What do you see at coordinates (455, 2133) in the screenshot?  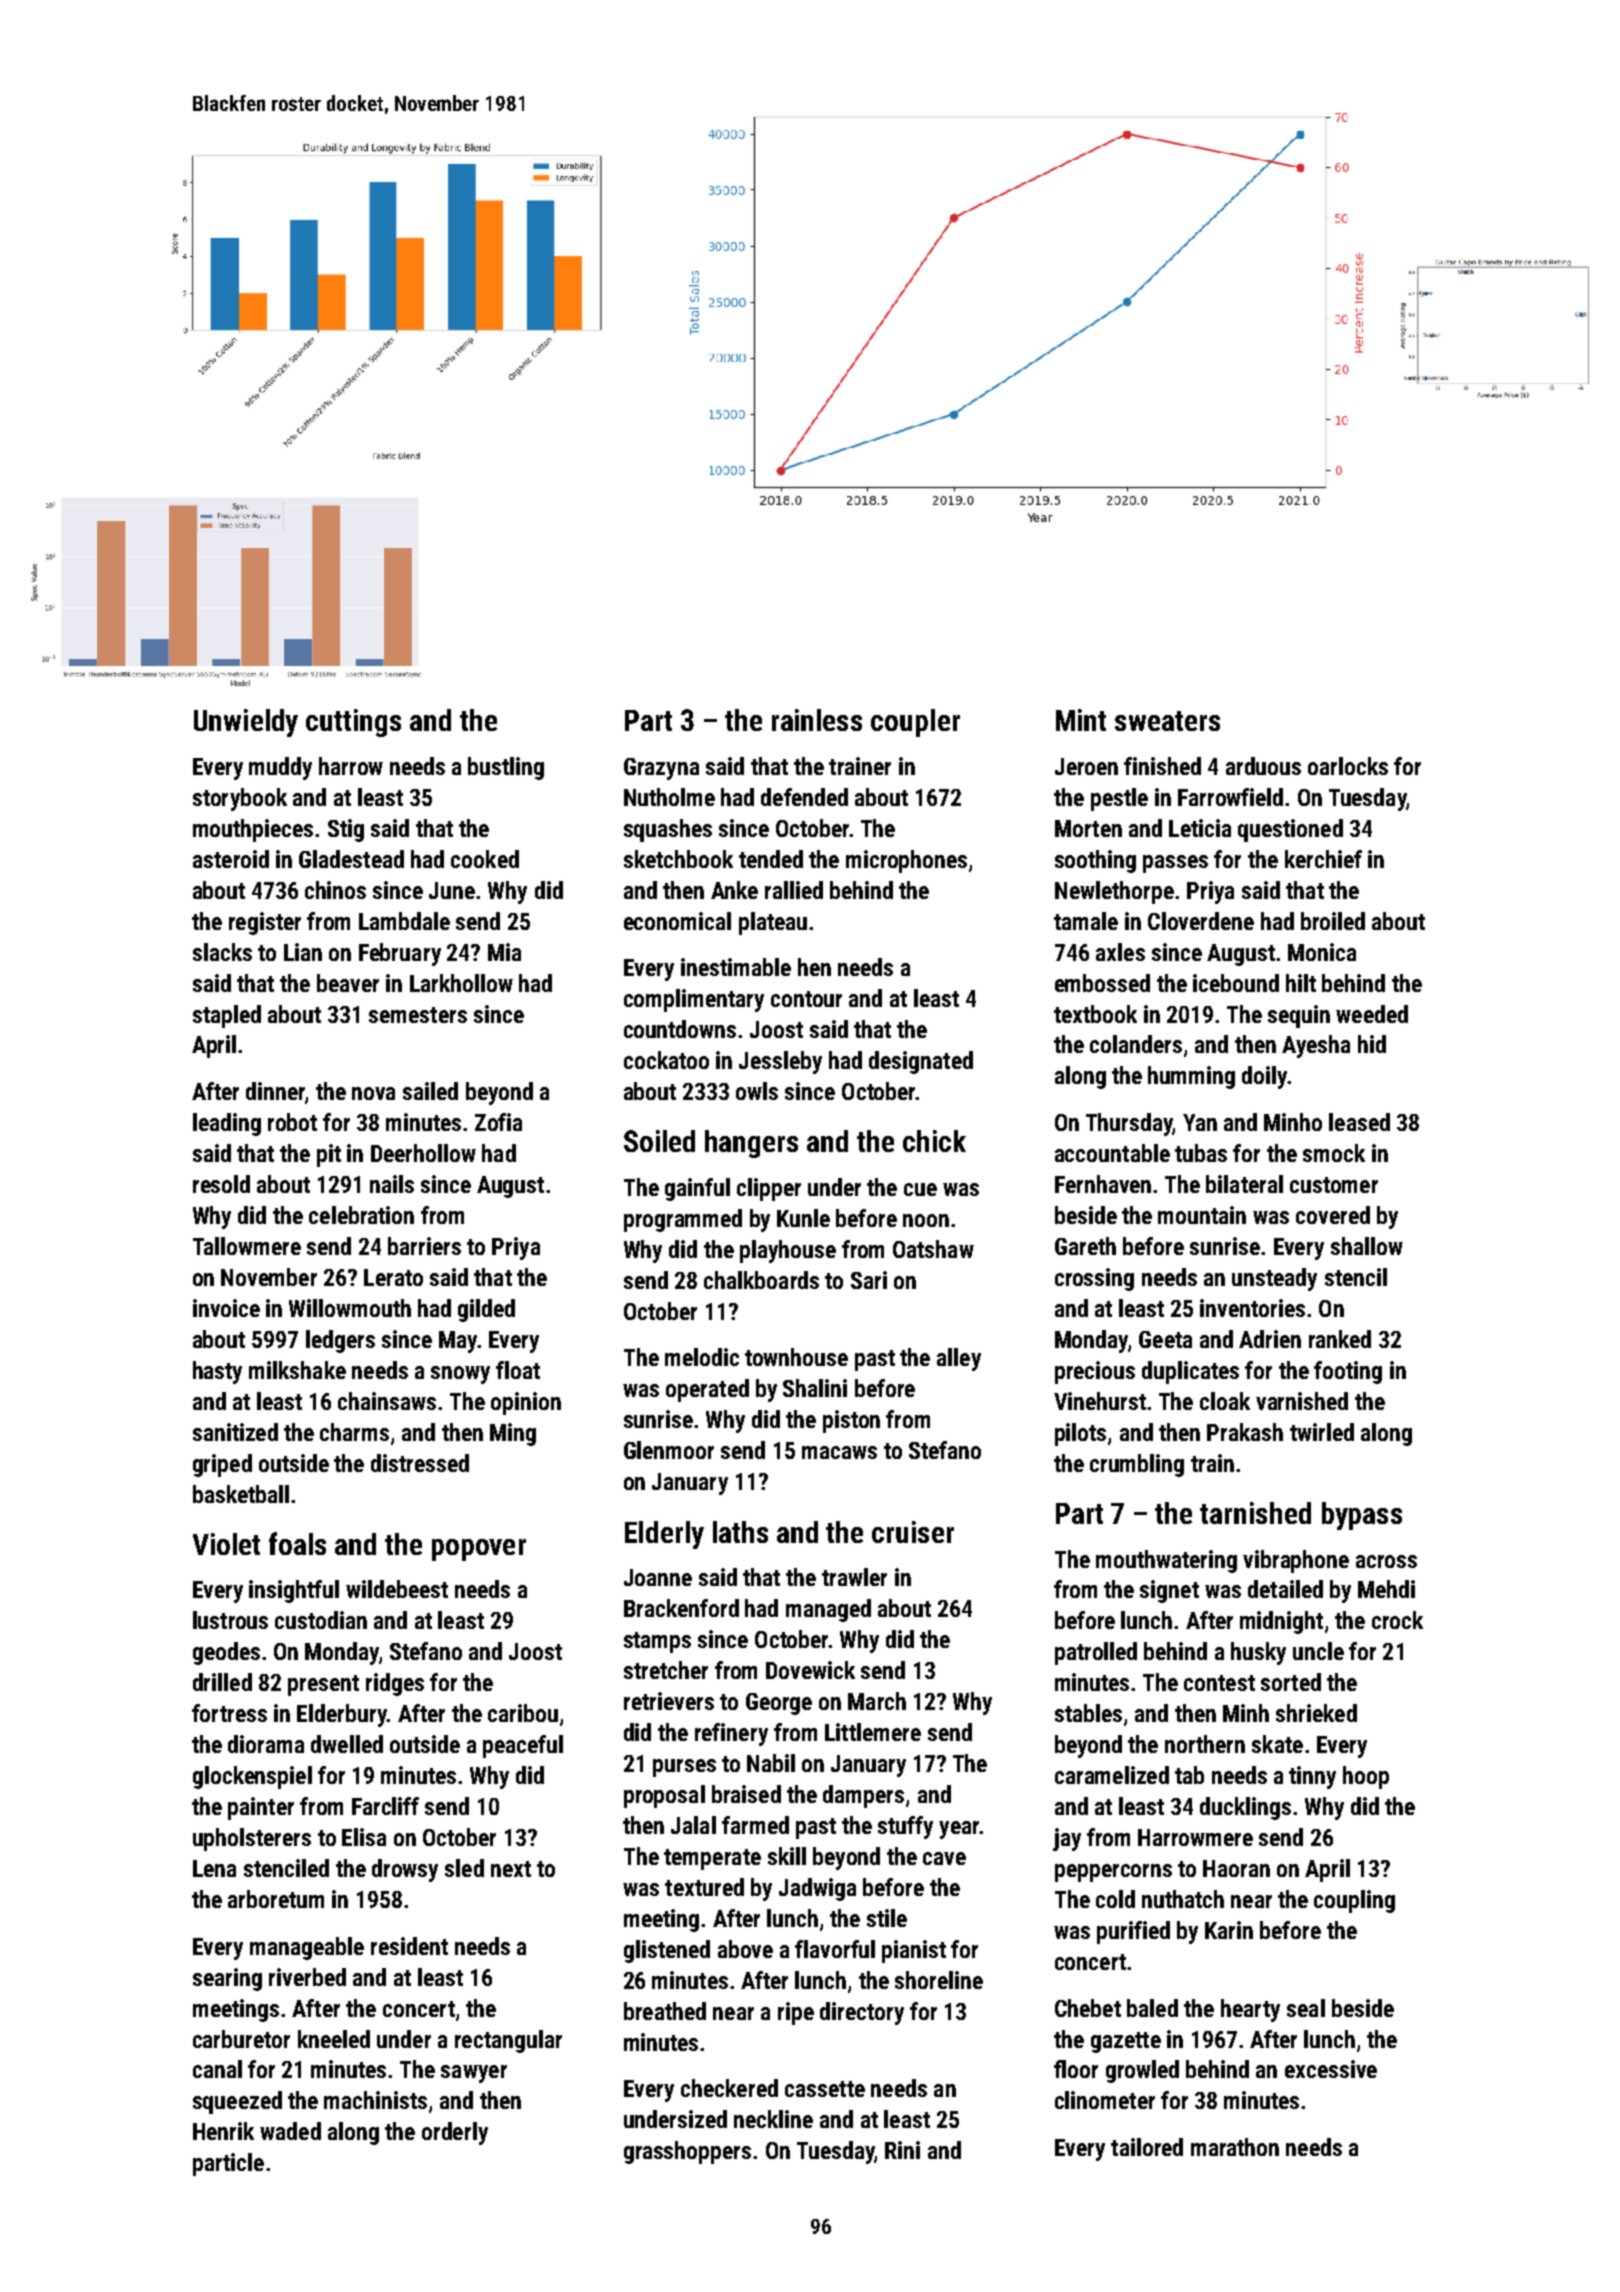 I see `orderly` at bounding box center [455, 2133].
